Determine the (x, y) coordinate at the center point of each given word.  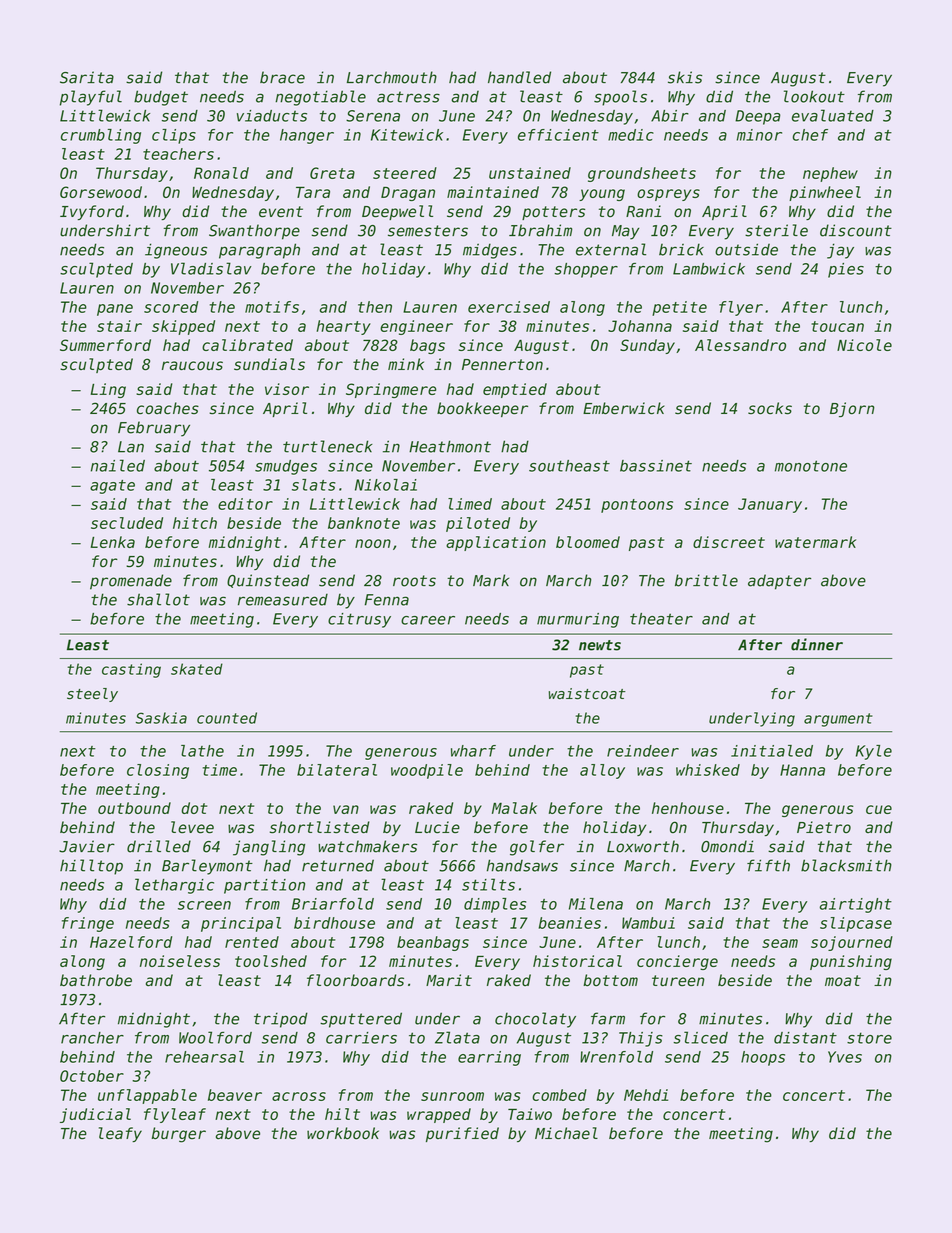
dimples (495, 905)
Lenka (113, 542)
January (770, 505)
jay (840, 251)
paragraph (259, 251)
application (496, 543)
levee (192, 827)
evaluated (833, 115)
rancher (92, 1038)
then (375, 307)
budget (161, 98)
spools (620, 98)
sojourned (852, 943)
